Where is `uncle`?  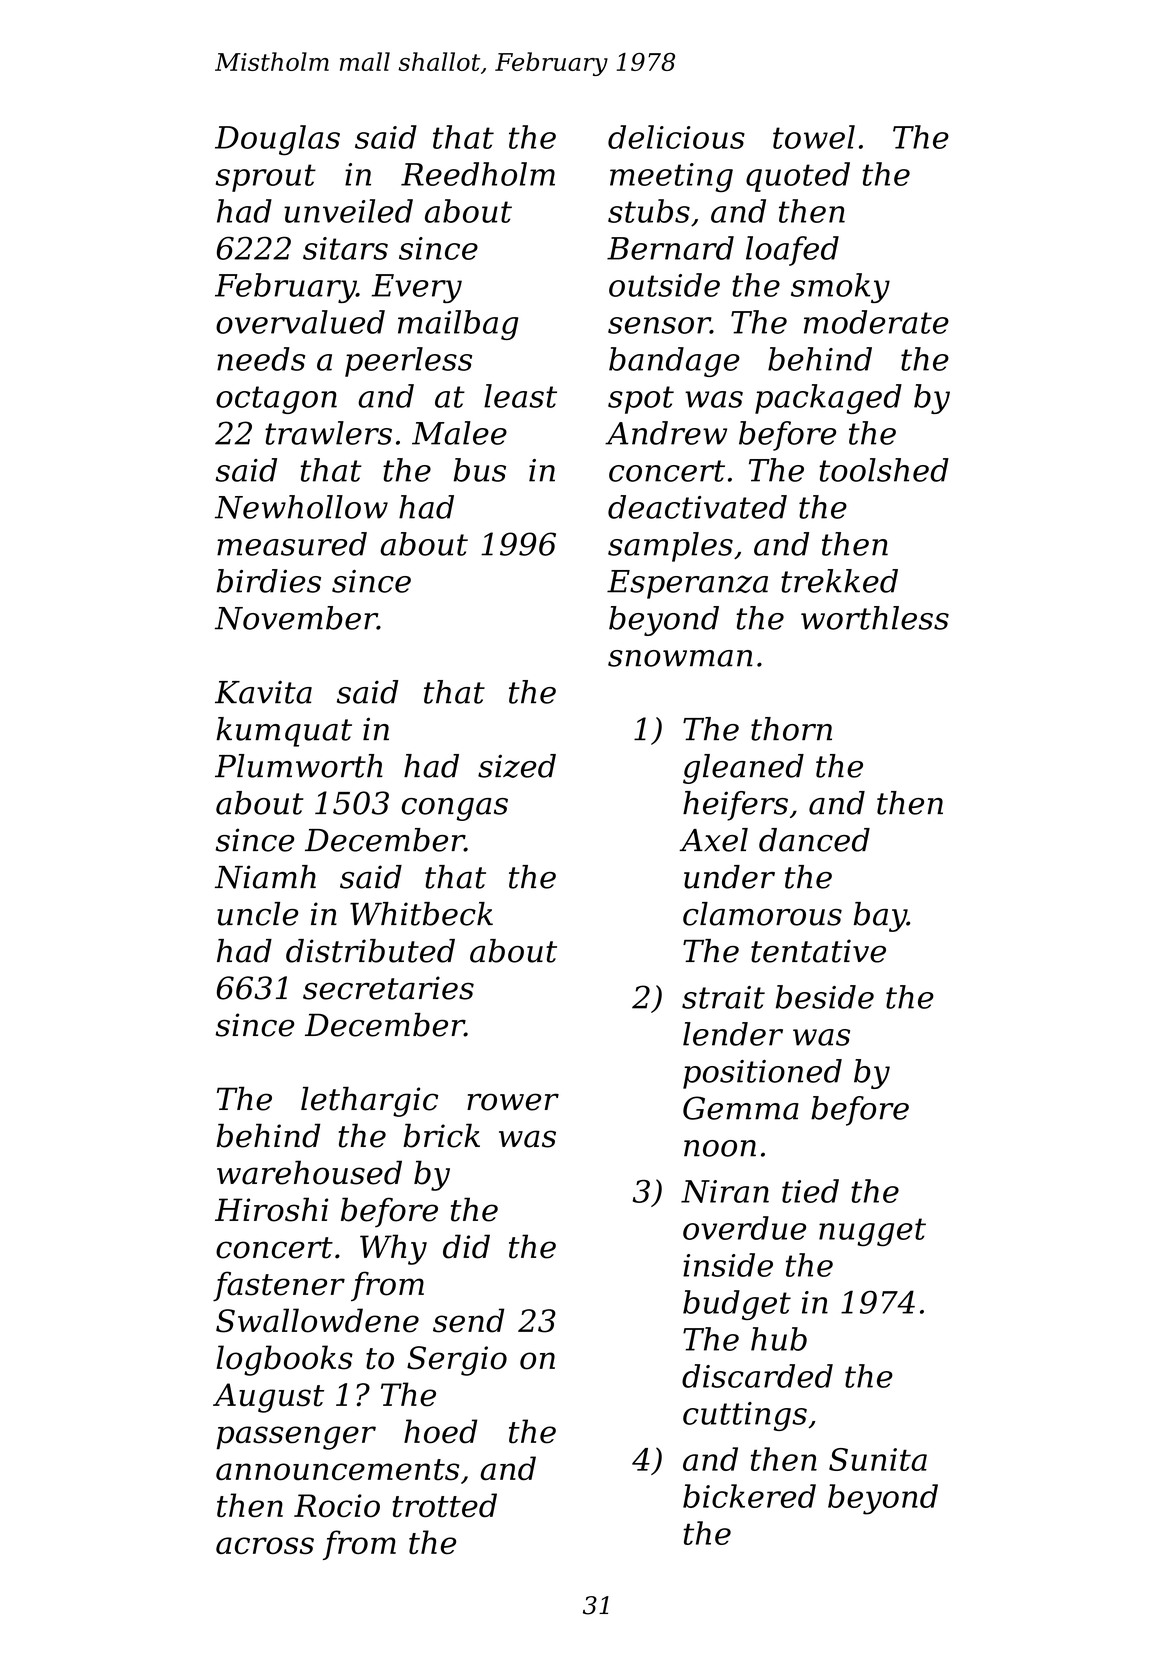 uncle is located at coordinates (257, 914).
